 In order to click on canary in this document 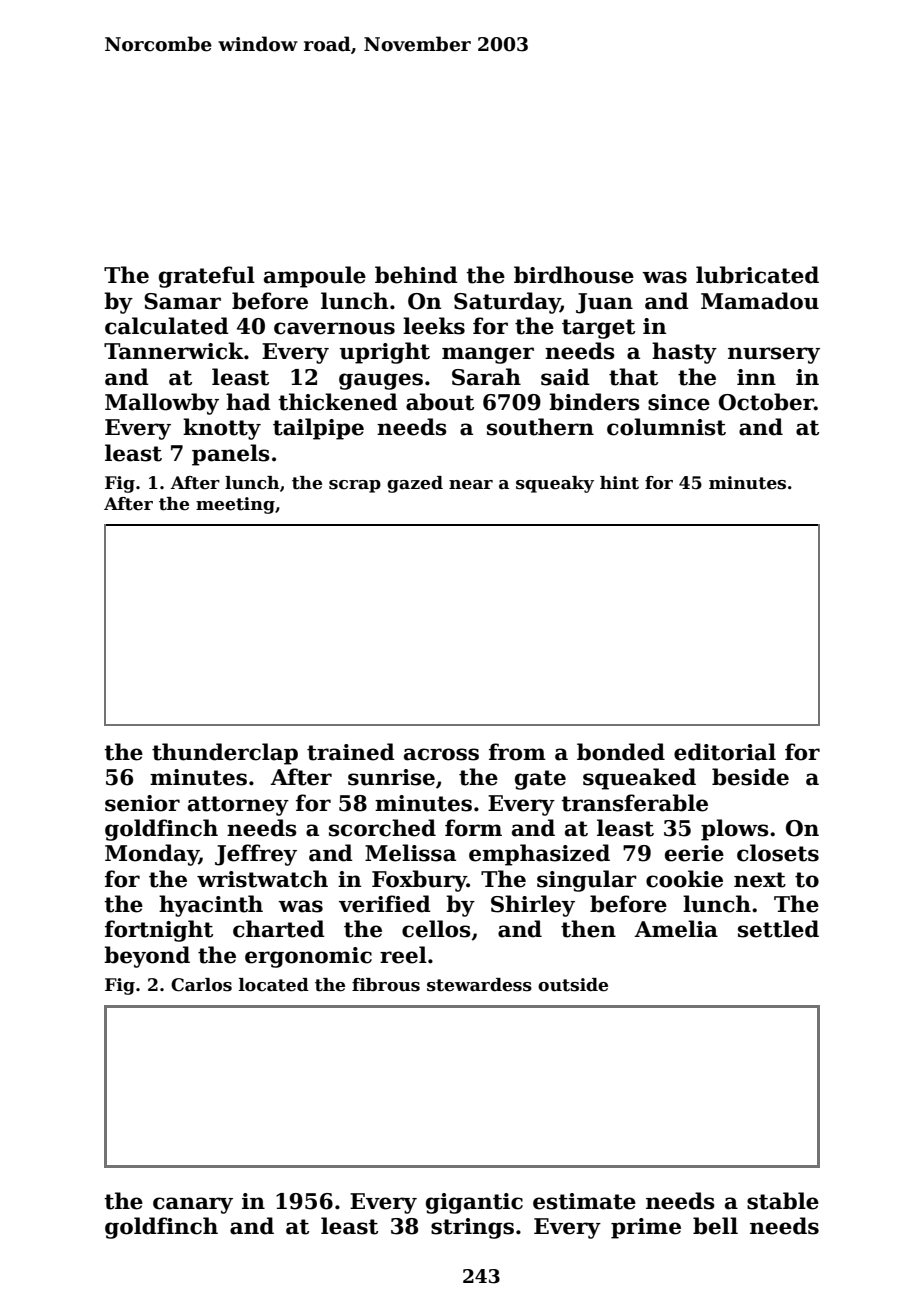, I will do `click(193, 1205)`.
